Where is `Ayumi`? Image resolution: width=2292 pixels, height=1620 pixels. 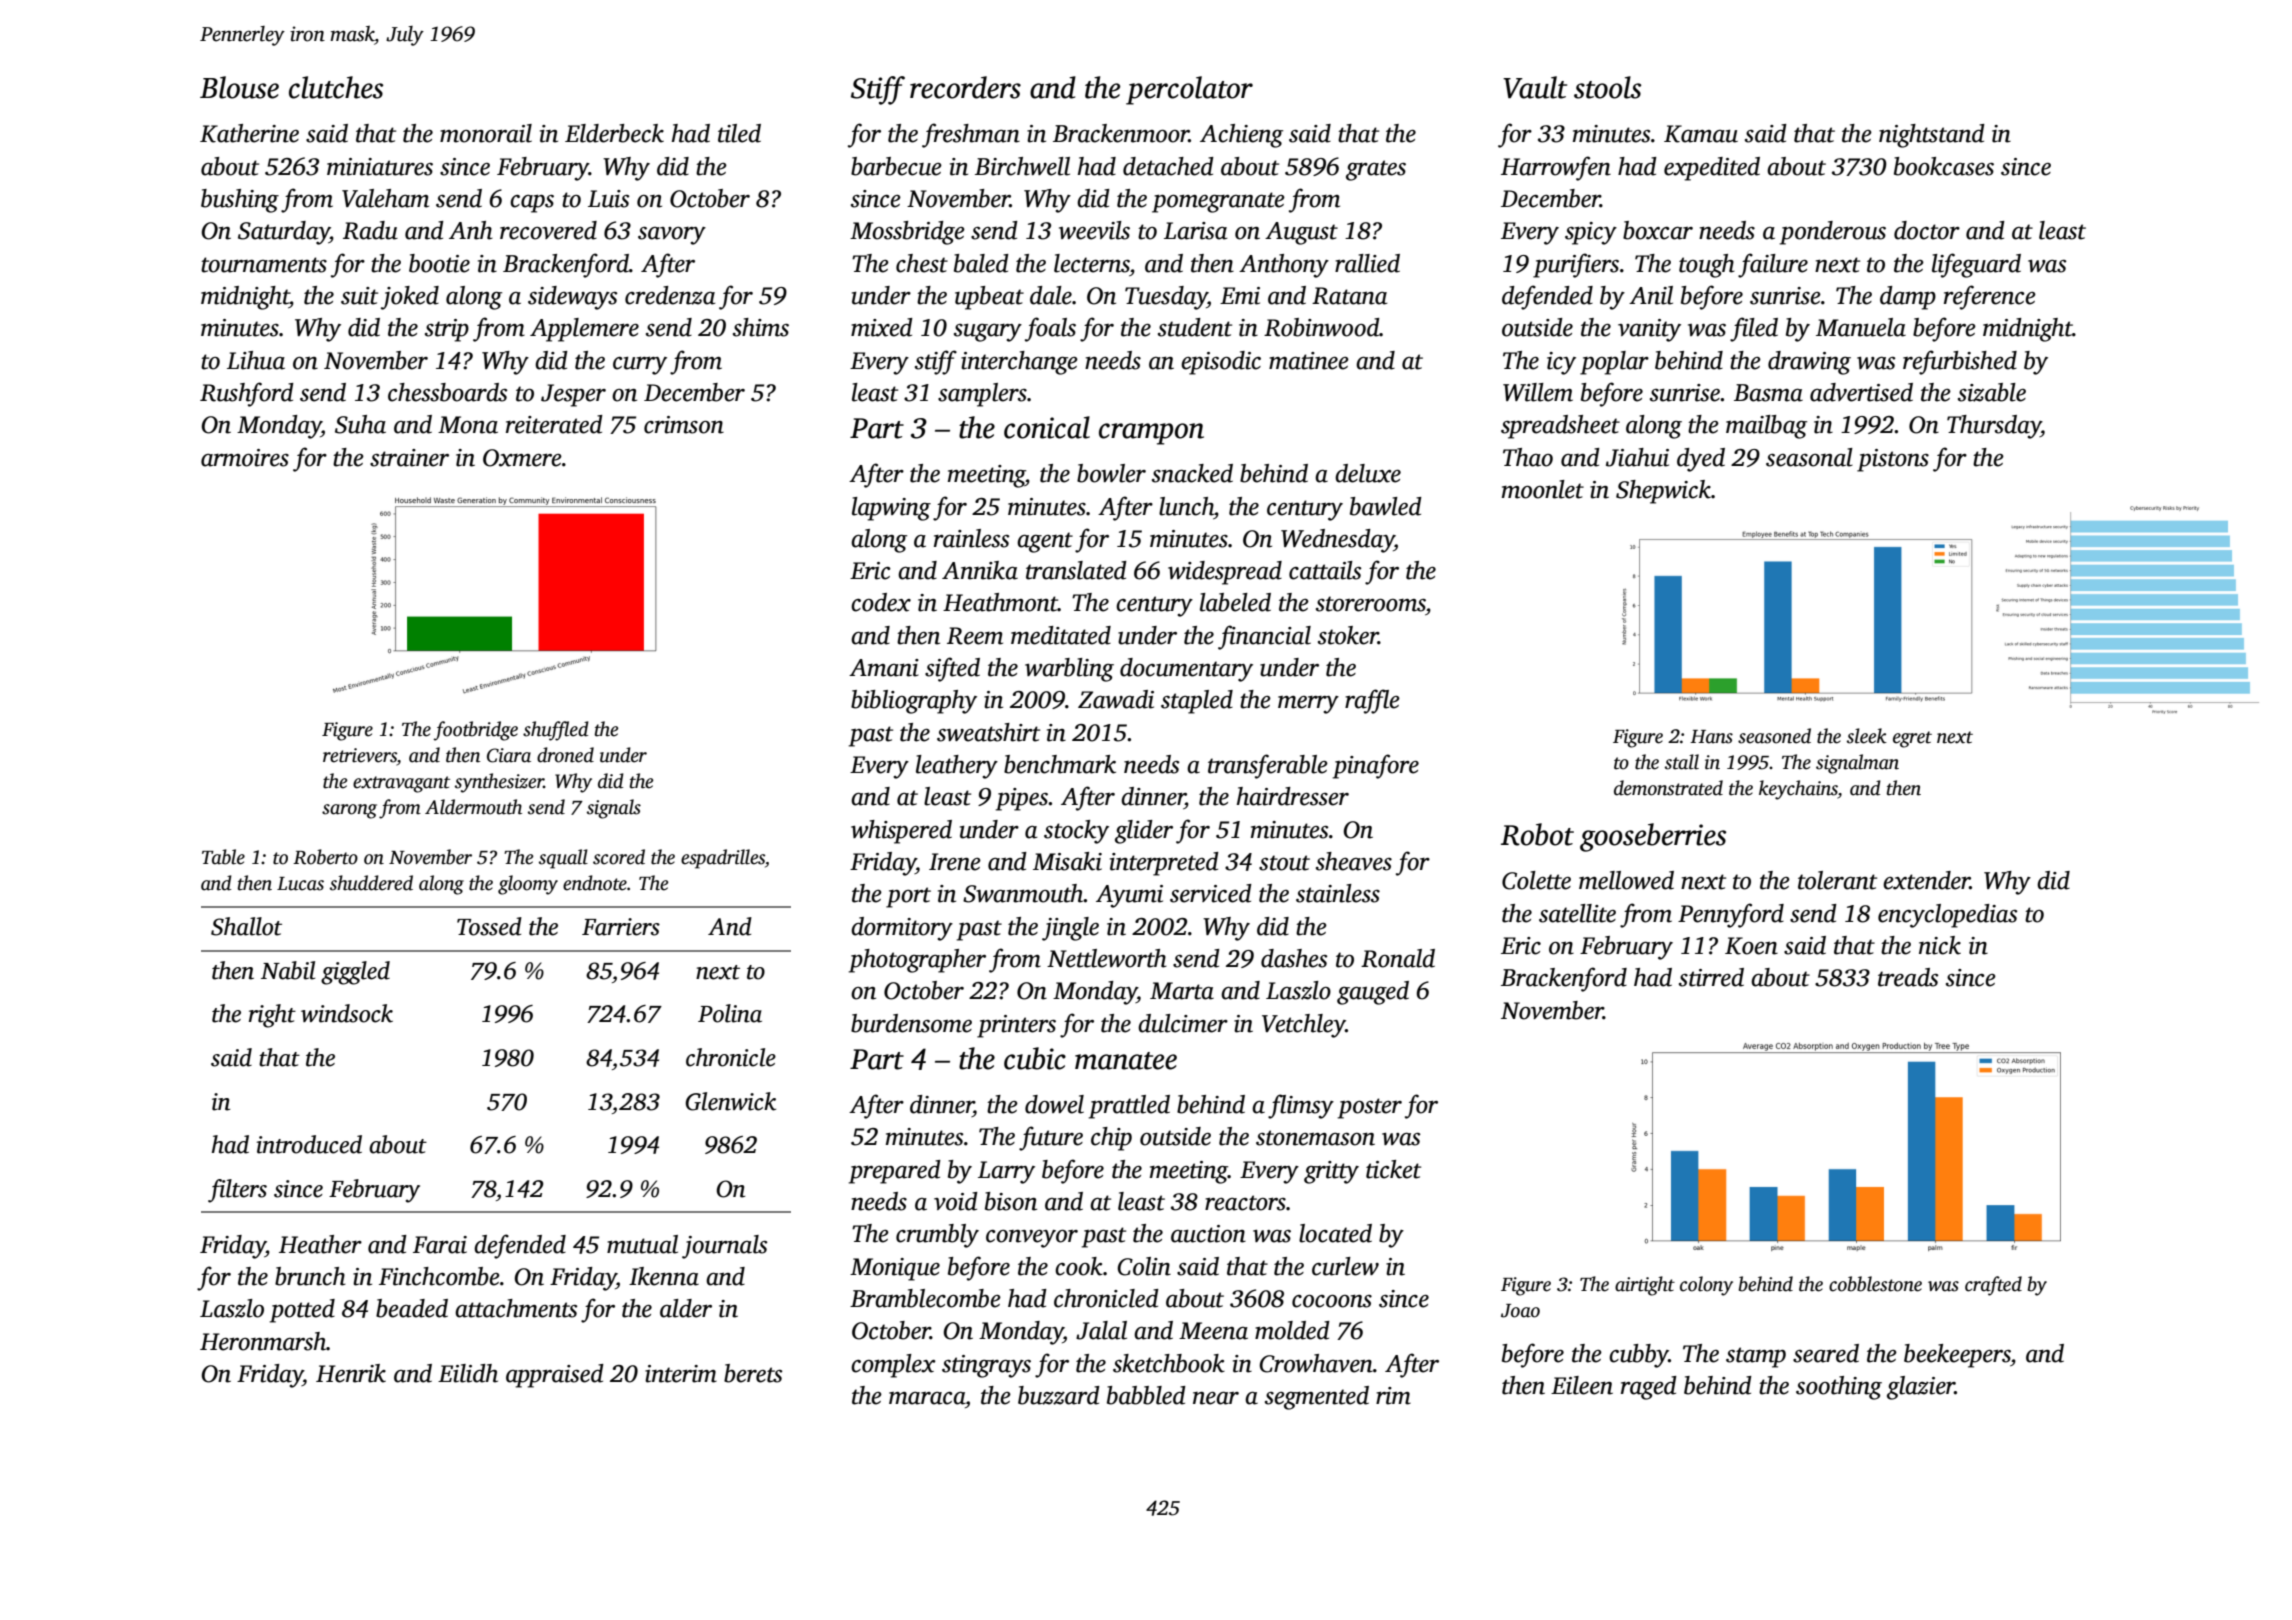 Ayumi is located at coordinates (1129, 896).
